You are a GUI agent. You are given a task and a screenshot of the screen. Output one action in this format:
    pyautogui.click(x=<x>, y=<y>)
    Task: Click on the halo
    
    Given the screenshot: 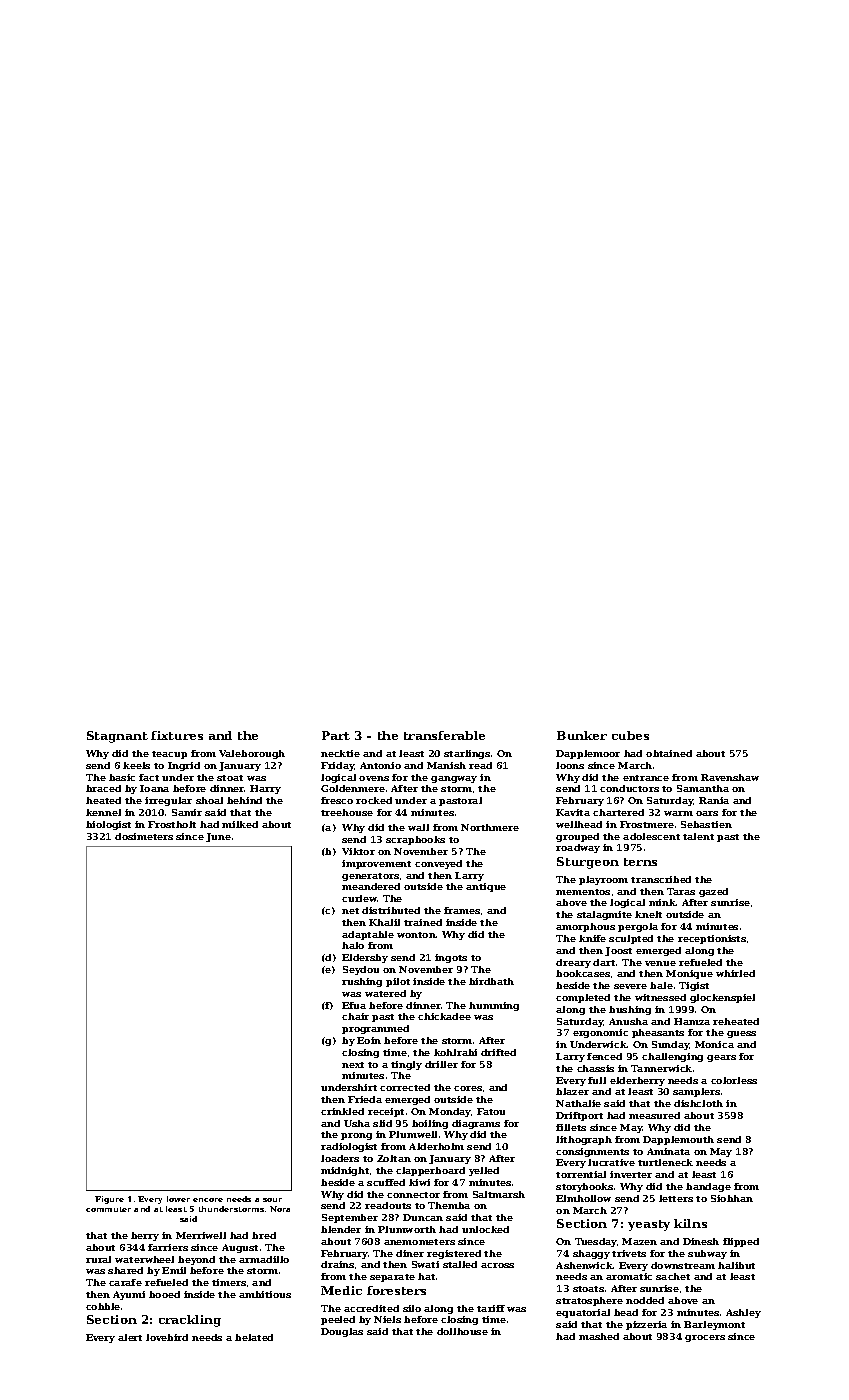 What is the action you would take?
    pyautogui.click(x=353, y=945)
